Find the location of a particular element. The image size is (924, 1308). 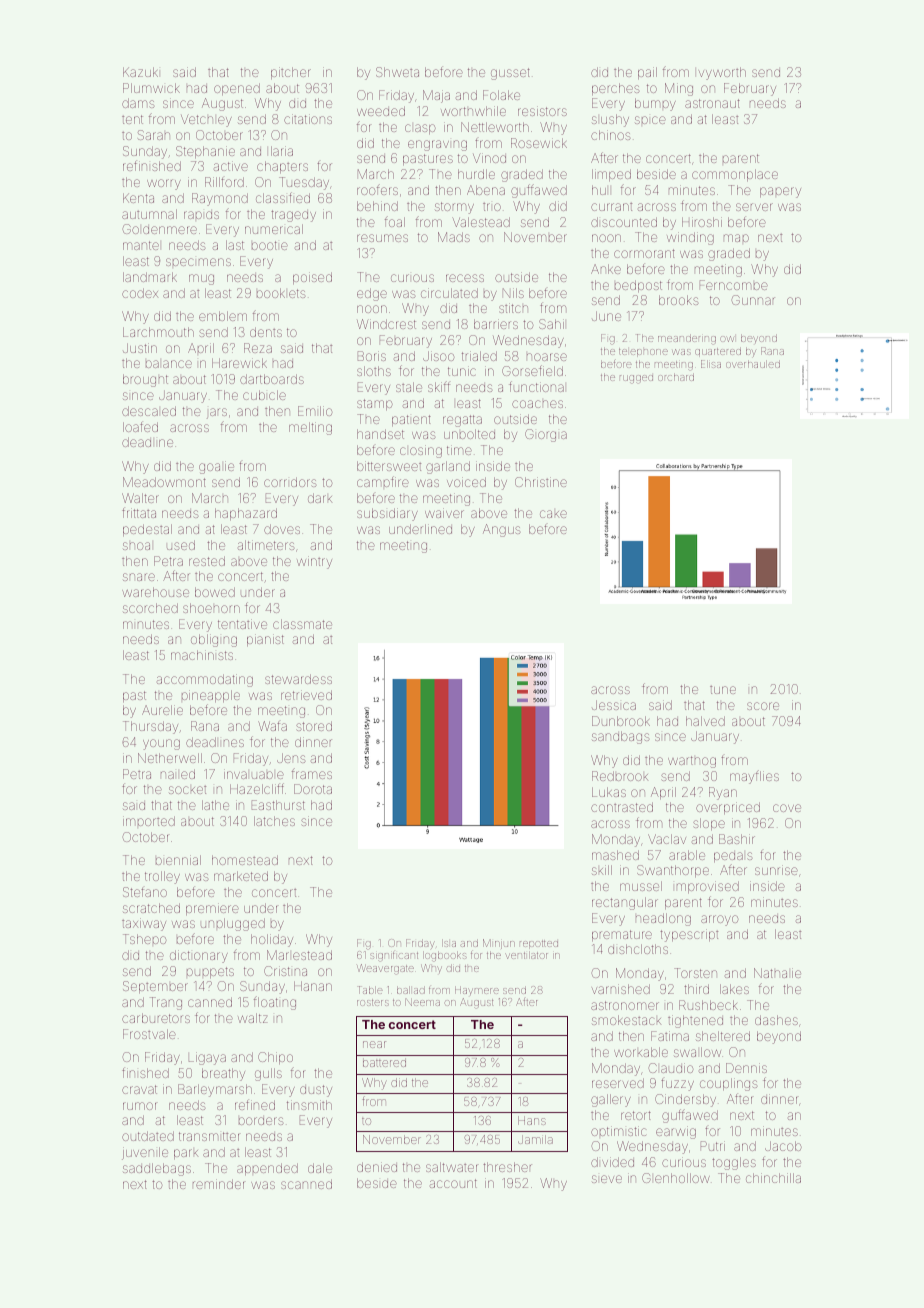

corridors is located at coordinates (290, 482).
